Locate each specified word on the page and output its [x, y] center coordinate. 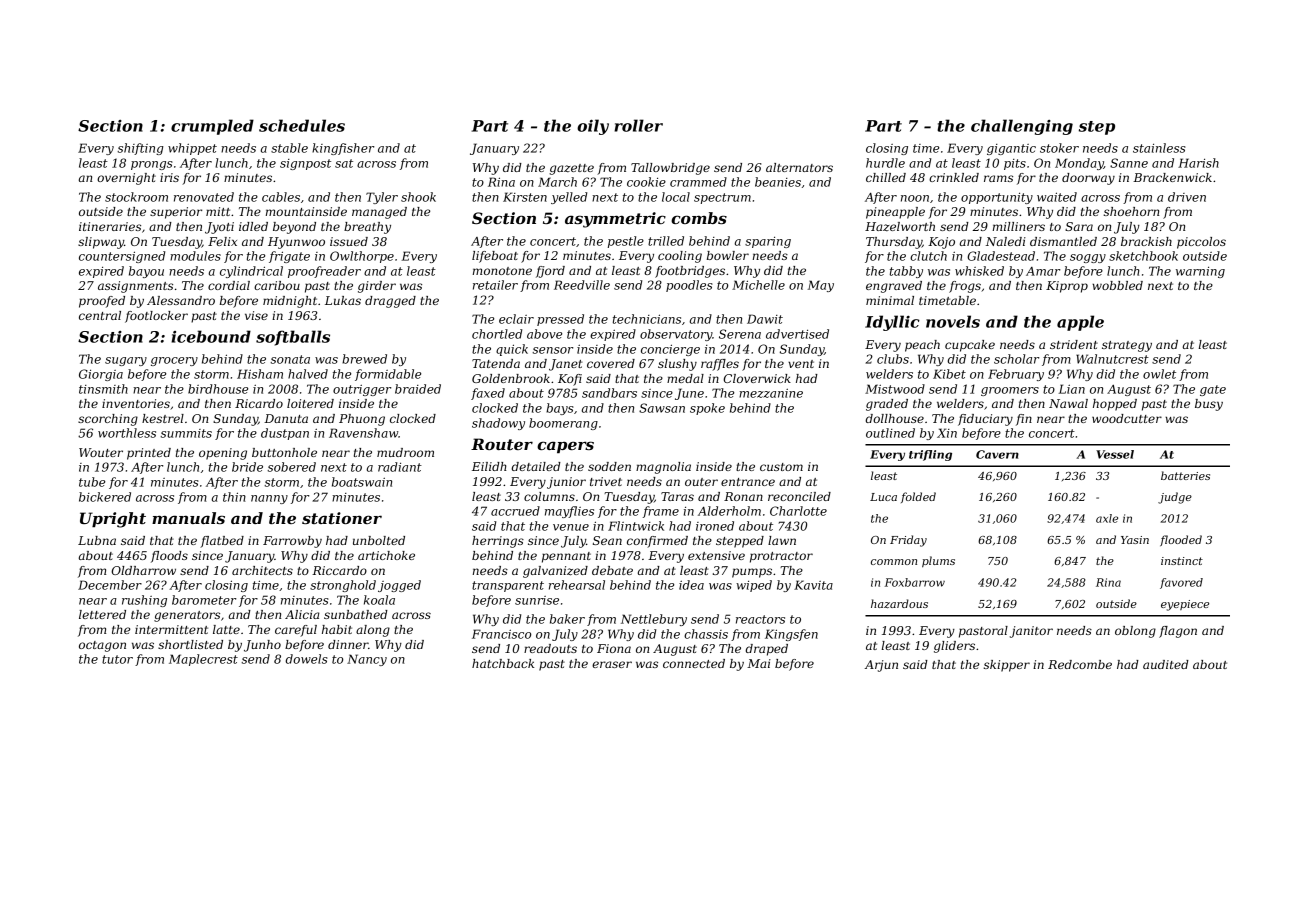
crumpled [212, 127]
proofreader [324, 272]
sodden [609, 466]
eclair [516, 319]
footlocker [156, 317]
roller [638, 125]
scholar [1016, 359]
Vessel [1115, 454]
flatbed [222, 542]
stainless [1159, 148]
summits [186, 433]
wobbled [1117, 285]
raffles [720, 365]
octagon [102, 646]
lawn [782, 540]
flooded [1181, 540]
